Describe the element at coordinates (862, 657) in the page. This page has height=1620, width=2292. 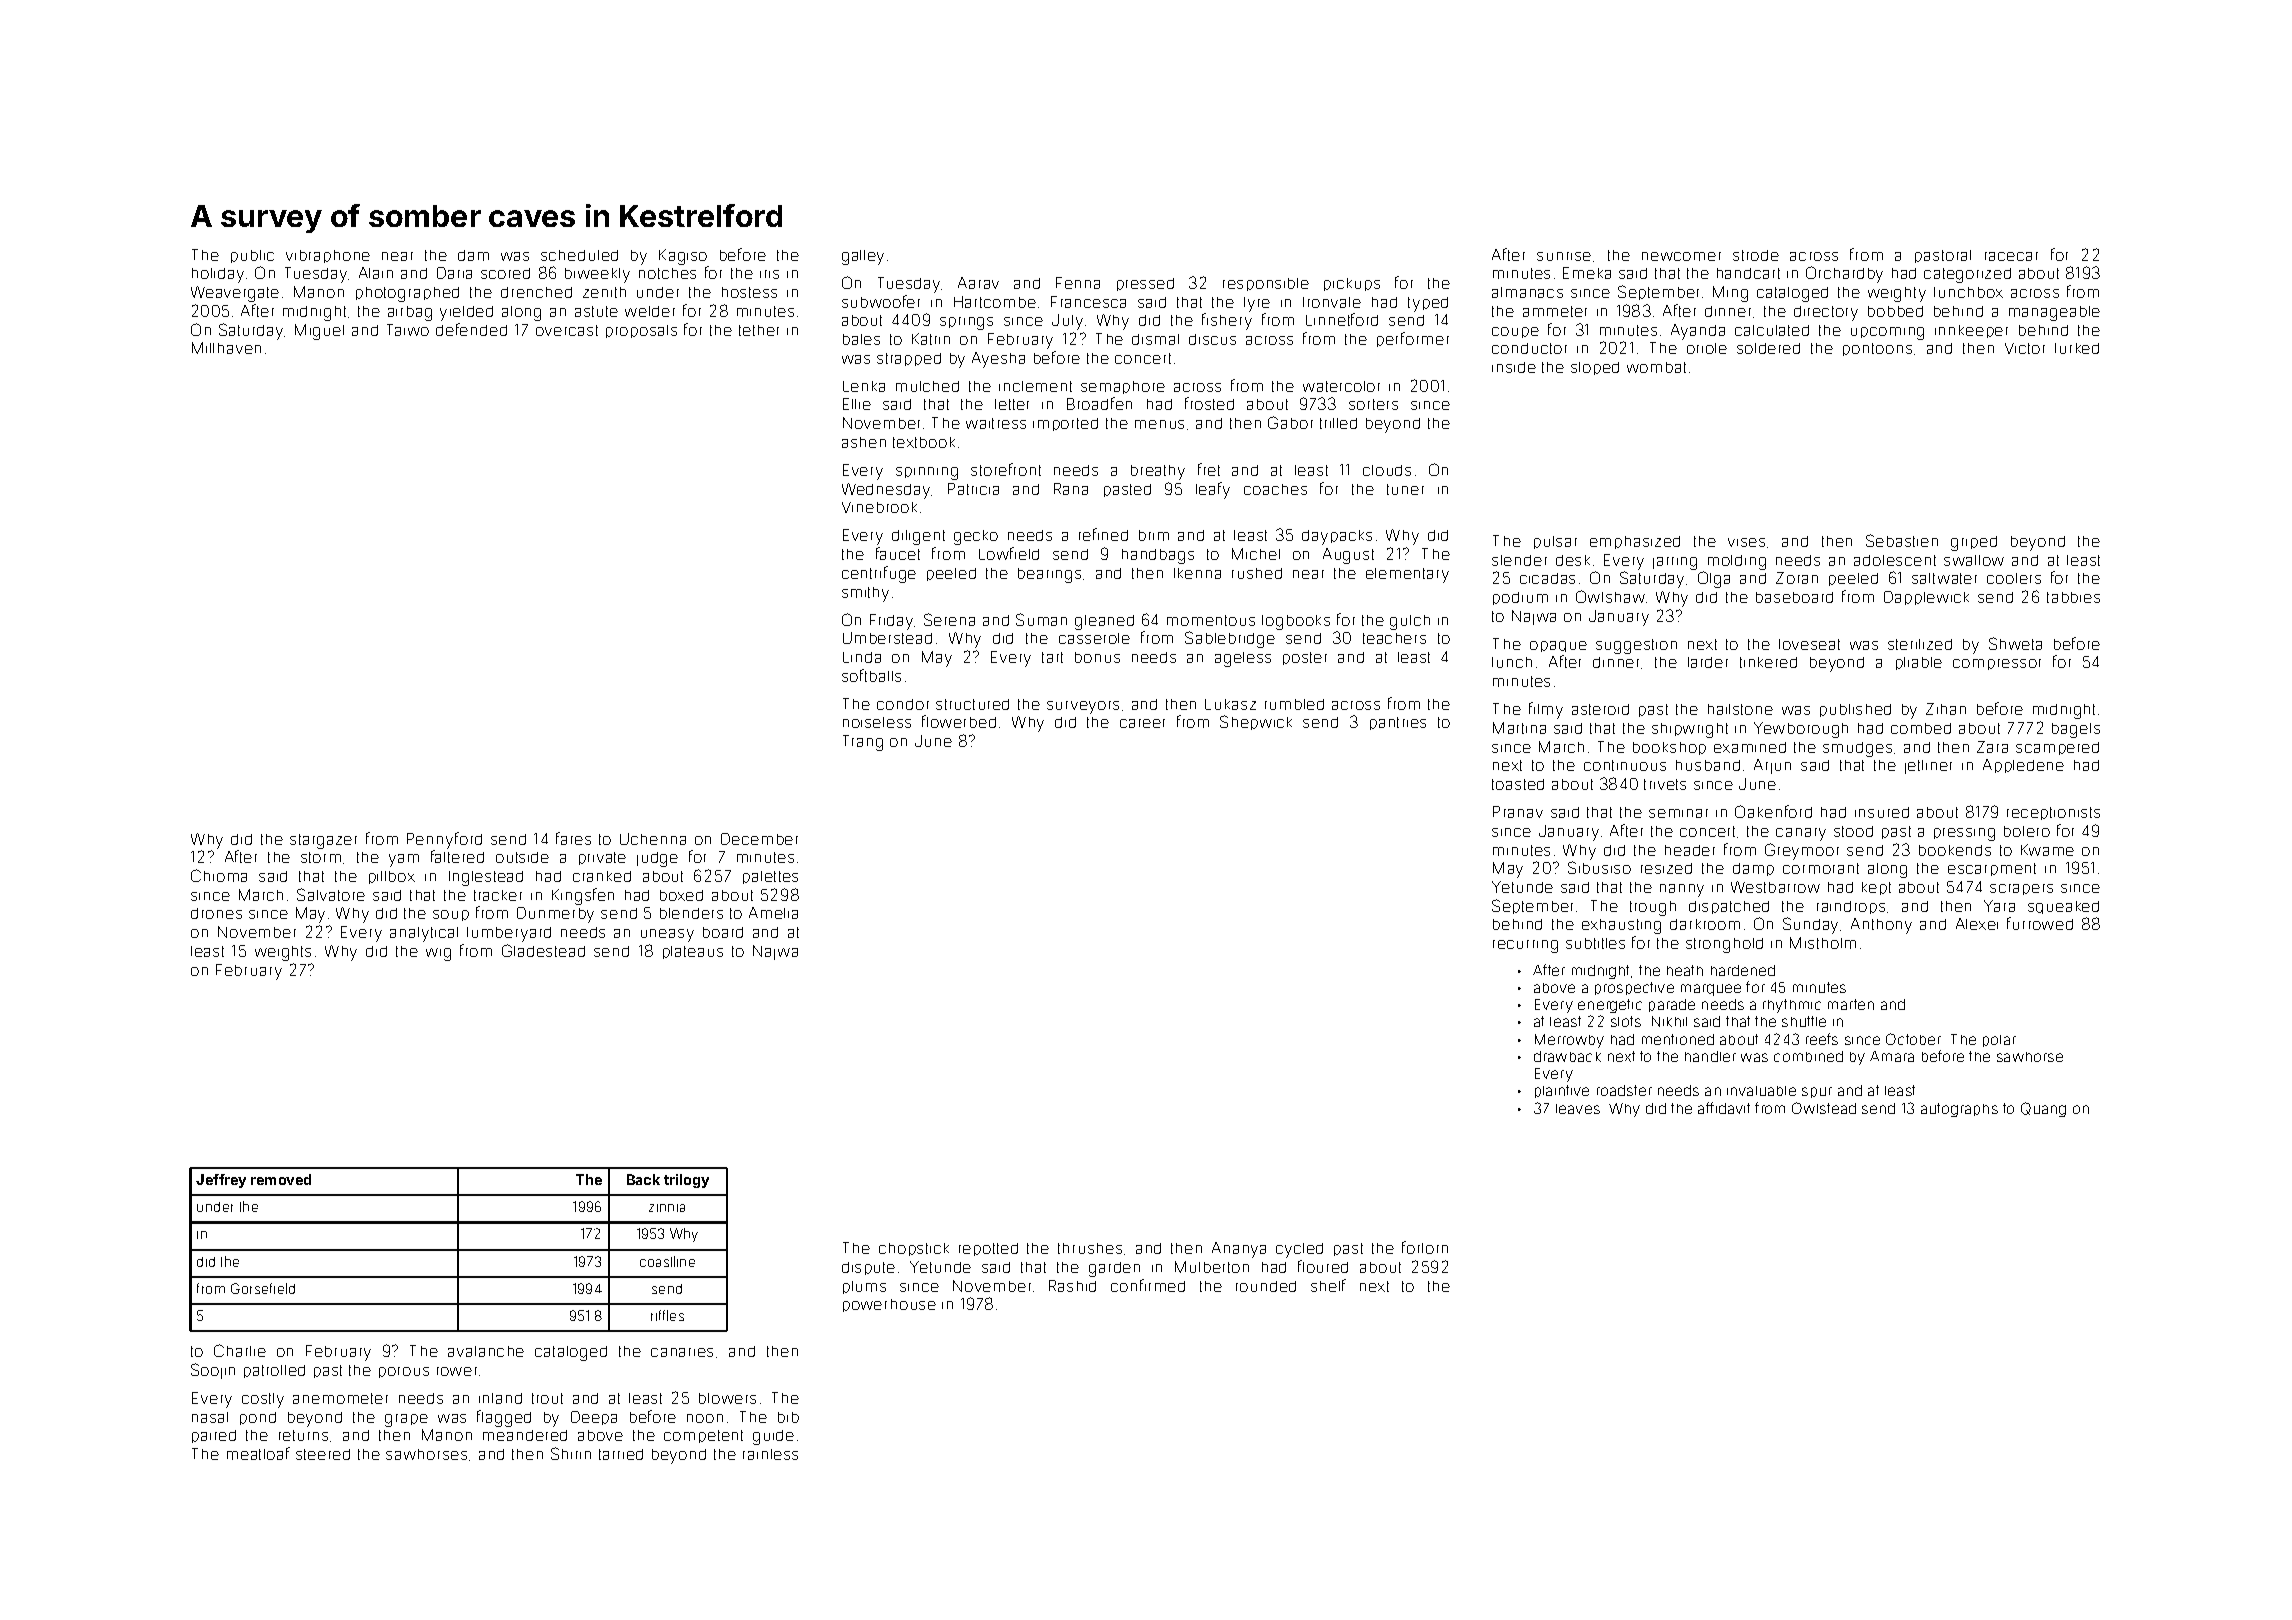
I see `Linda` at that location.
